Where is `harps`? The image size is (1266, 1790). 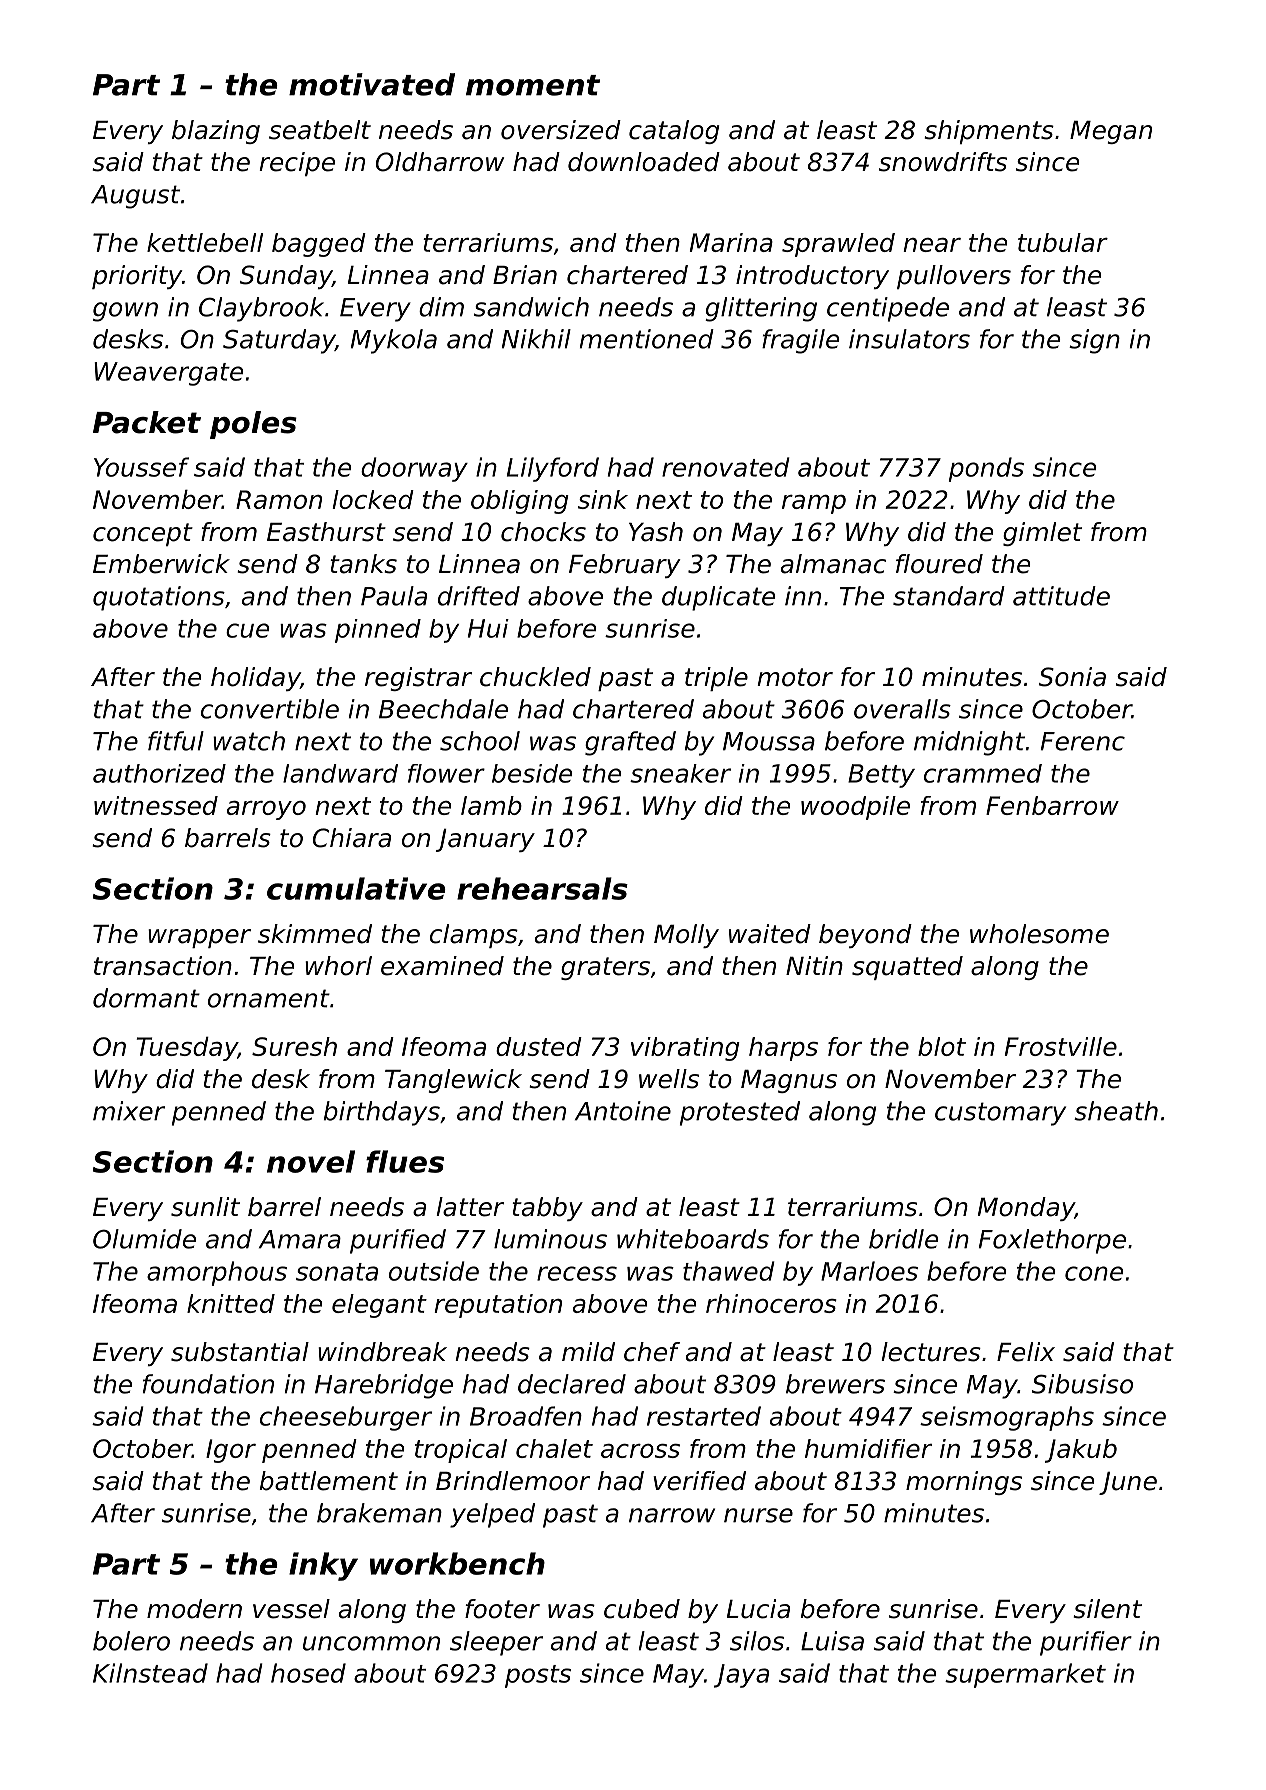
harps is located at coordinates (783, 1049).
